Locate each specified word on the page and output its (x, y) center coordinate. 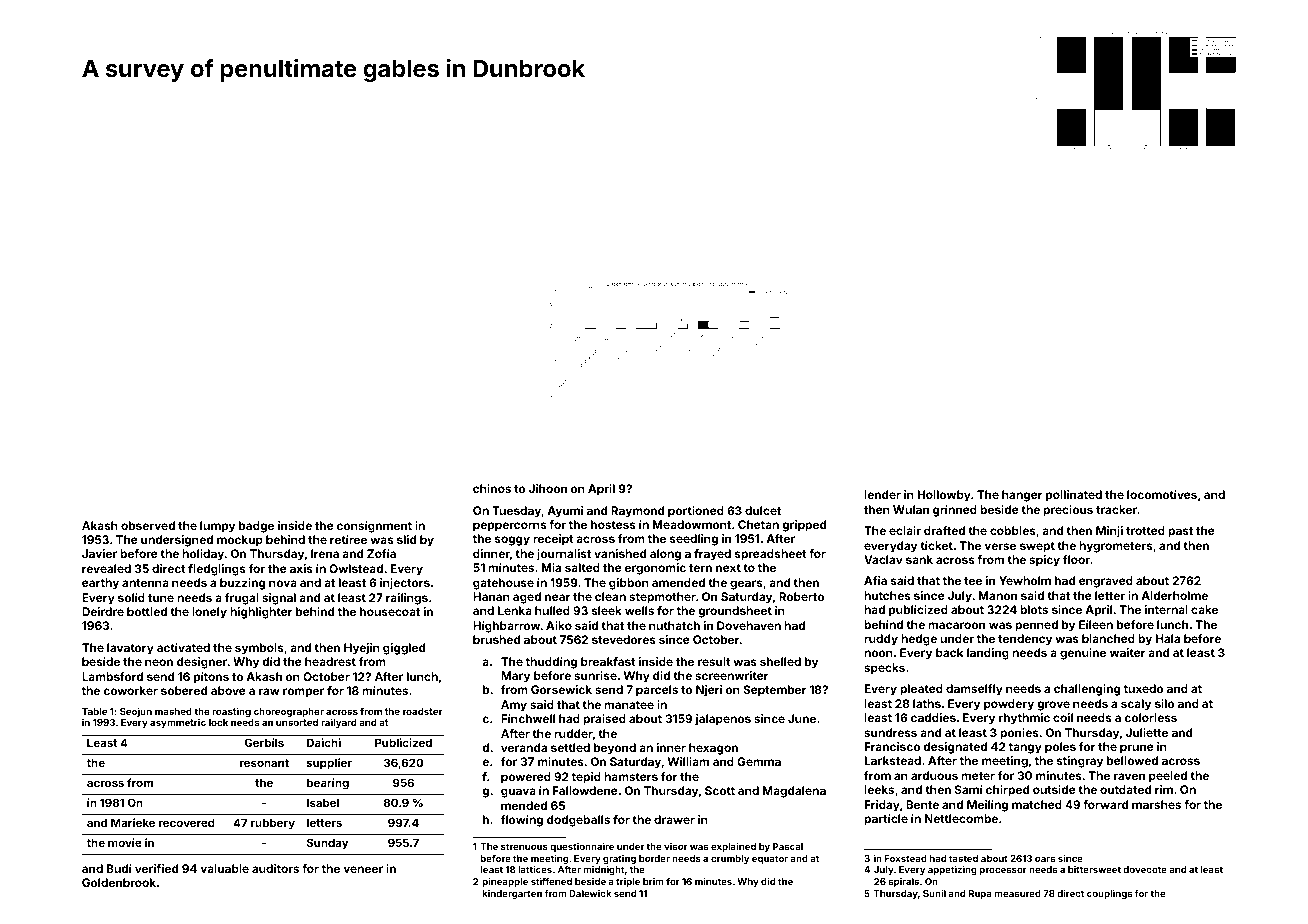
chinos (492, 488)
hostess (613, 524)
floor (1076, 559)
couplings (1109, 894)
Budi (119, 868)
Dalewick (590, 893)
